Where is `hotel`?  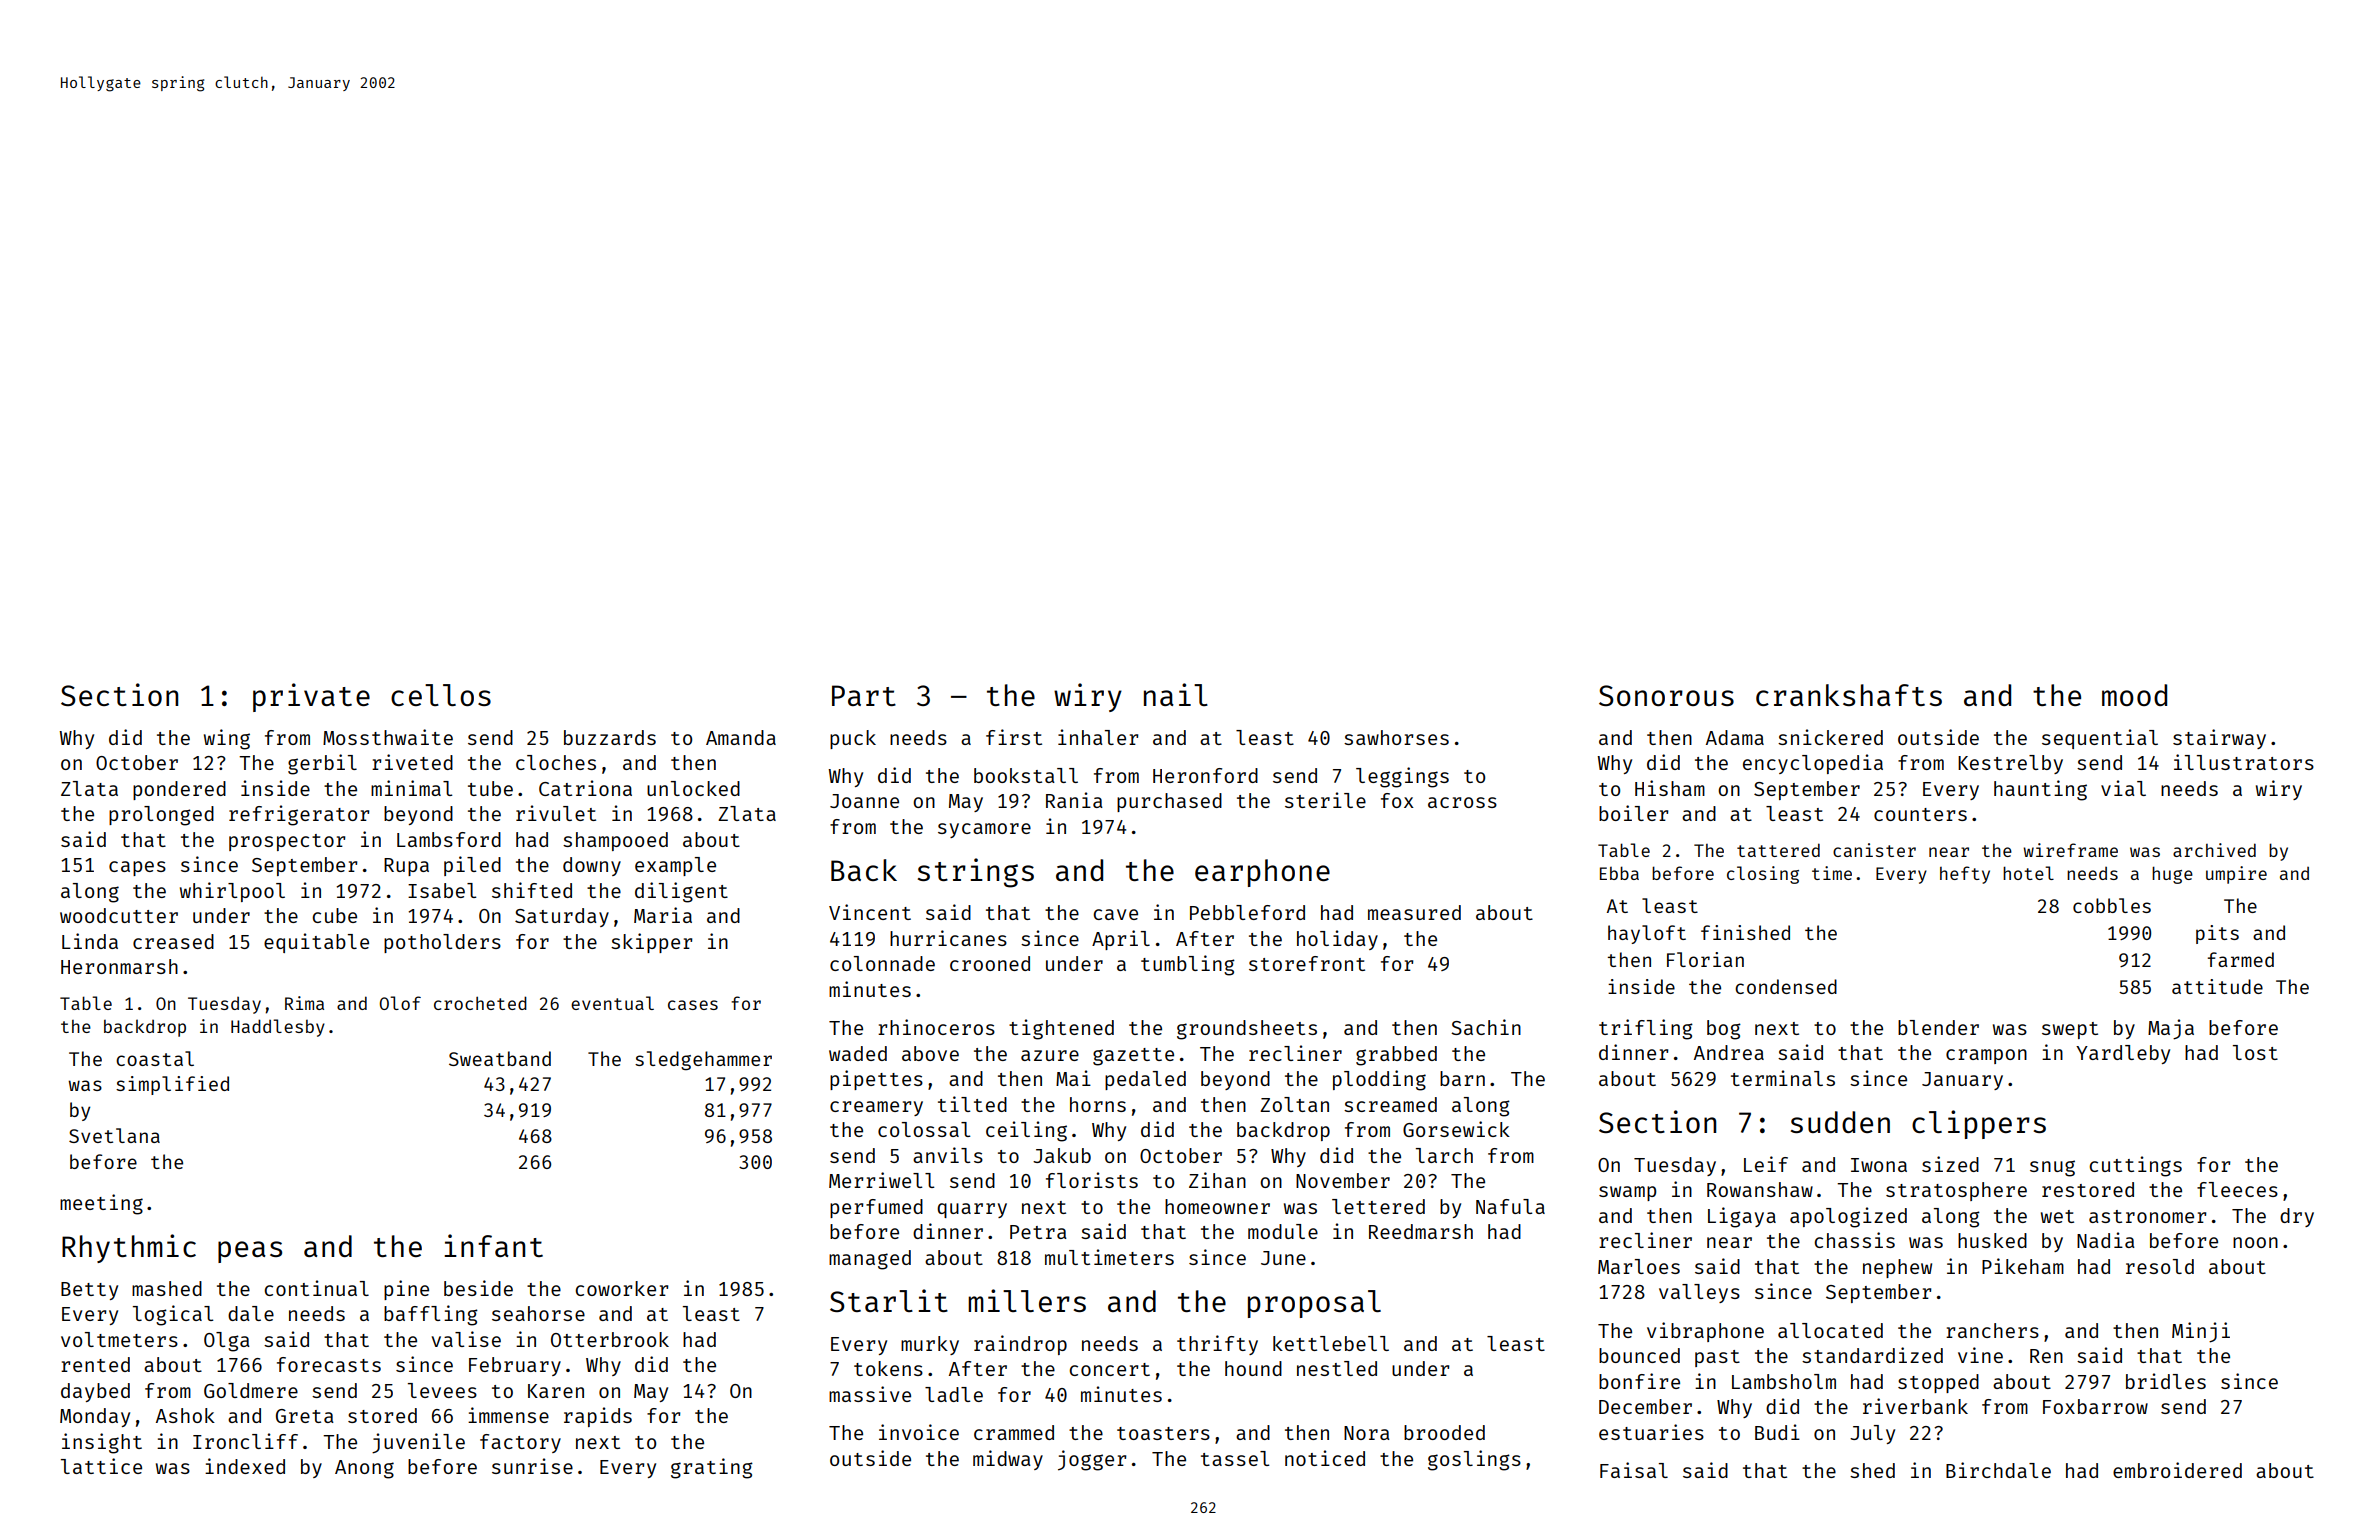 hotel is located at coordinates (2028, 873).
